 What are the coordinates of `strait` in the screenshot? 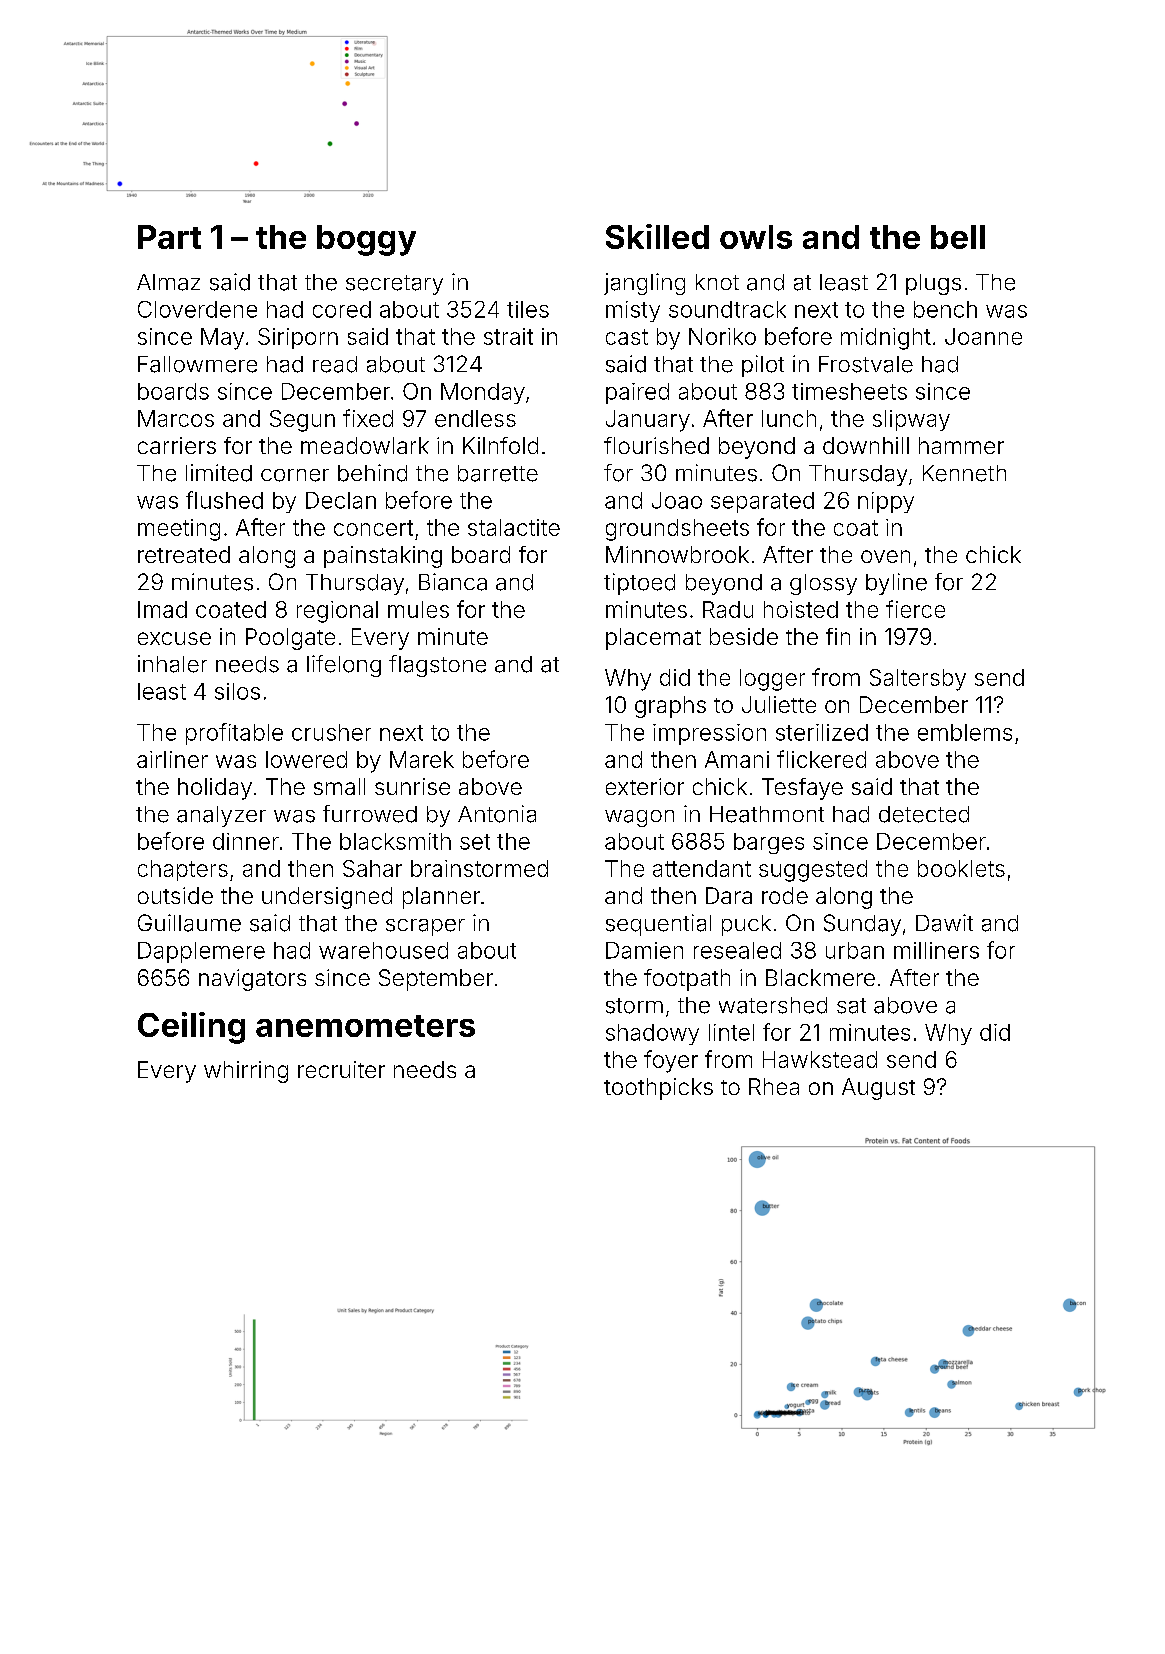 It's located at (508, 336).
